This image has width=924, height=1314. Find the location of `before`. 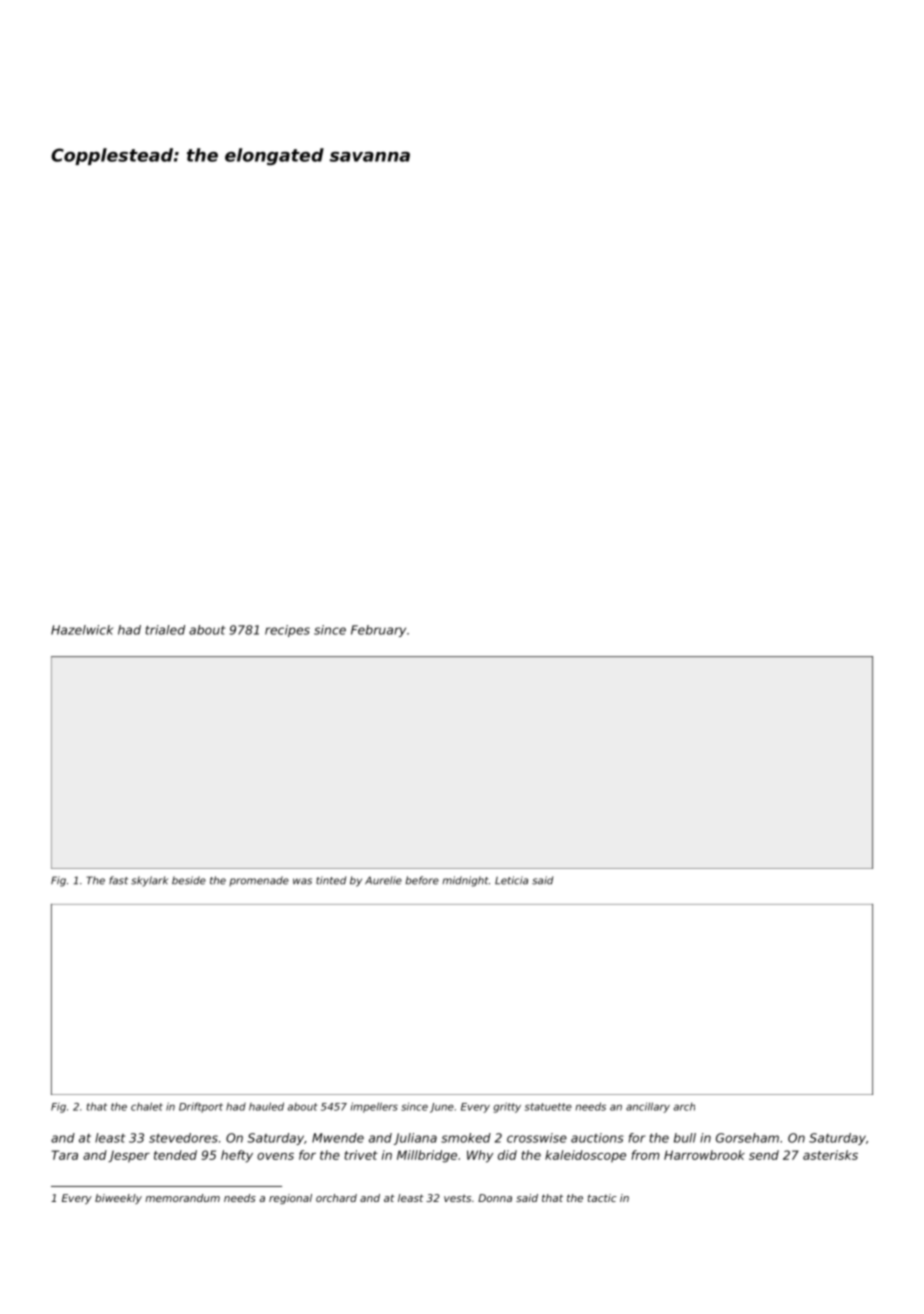

before is located at coordinates (422, 880).
